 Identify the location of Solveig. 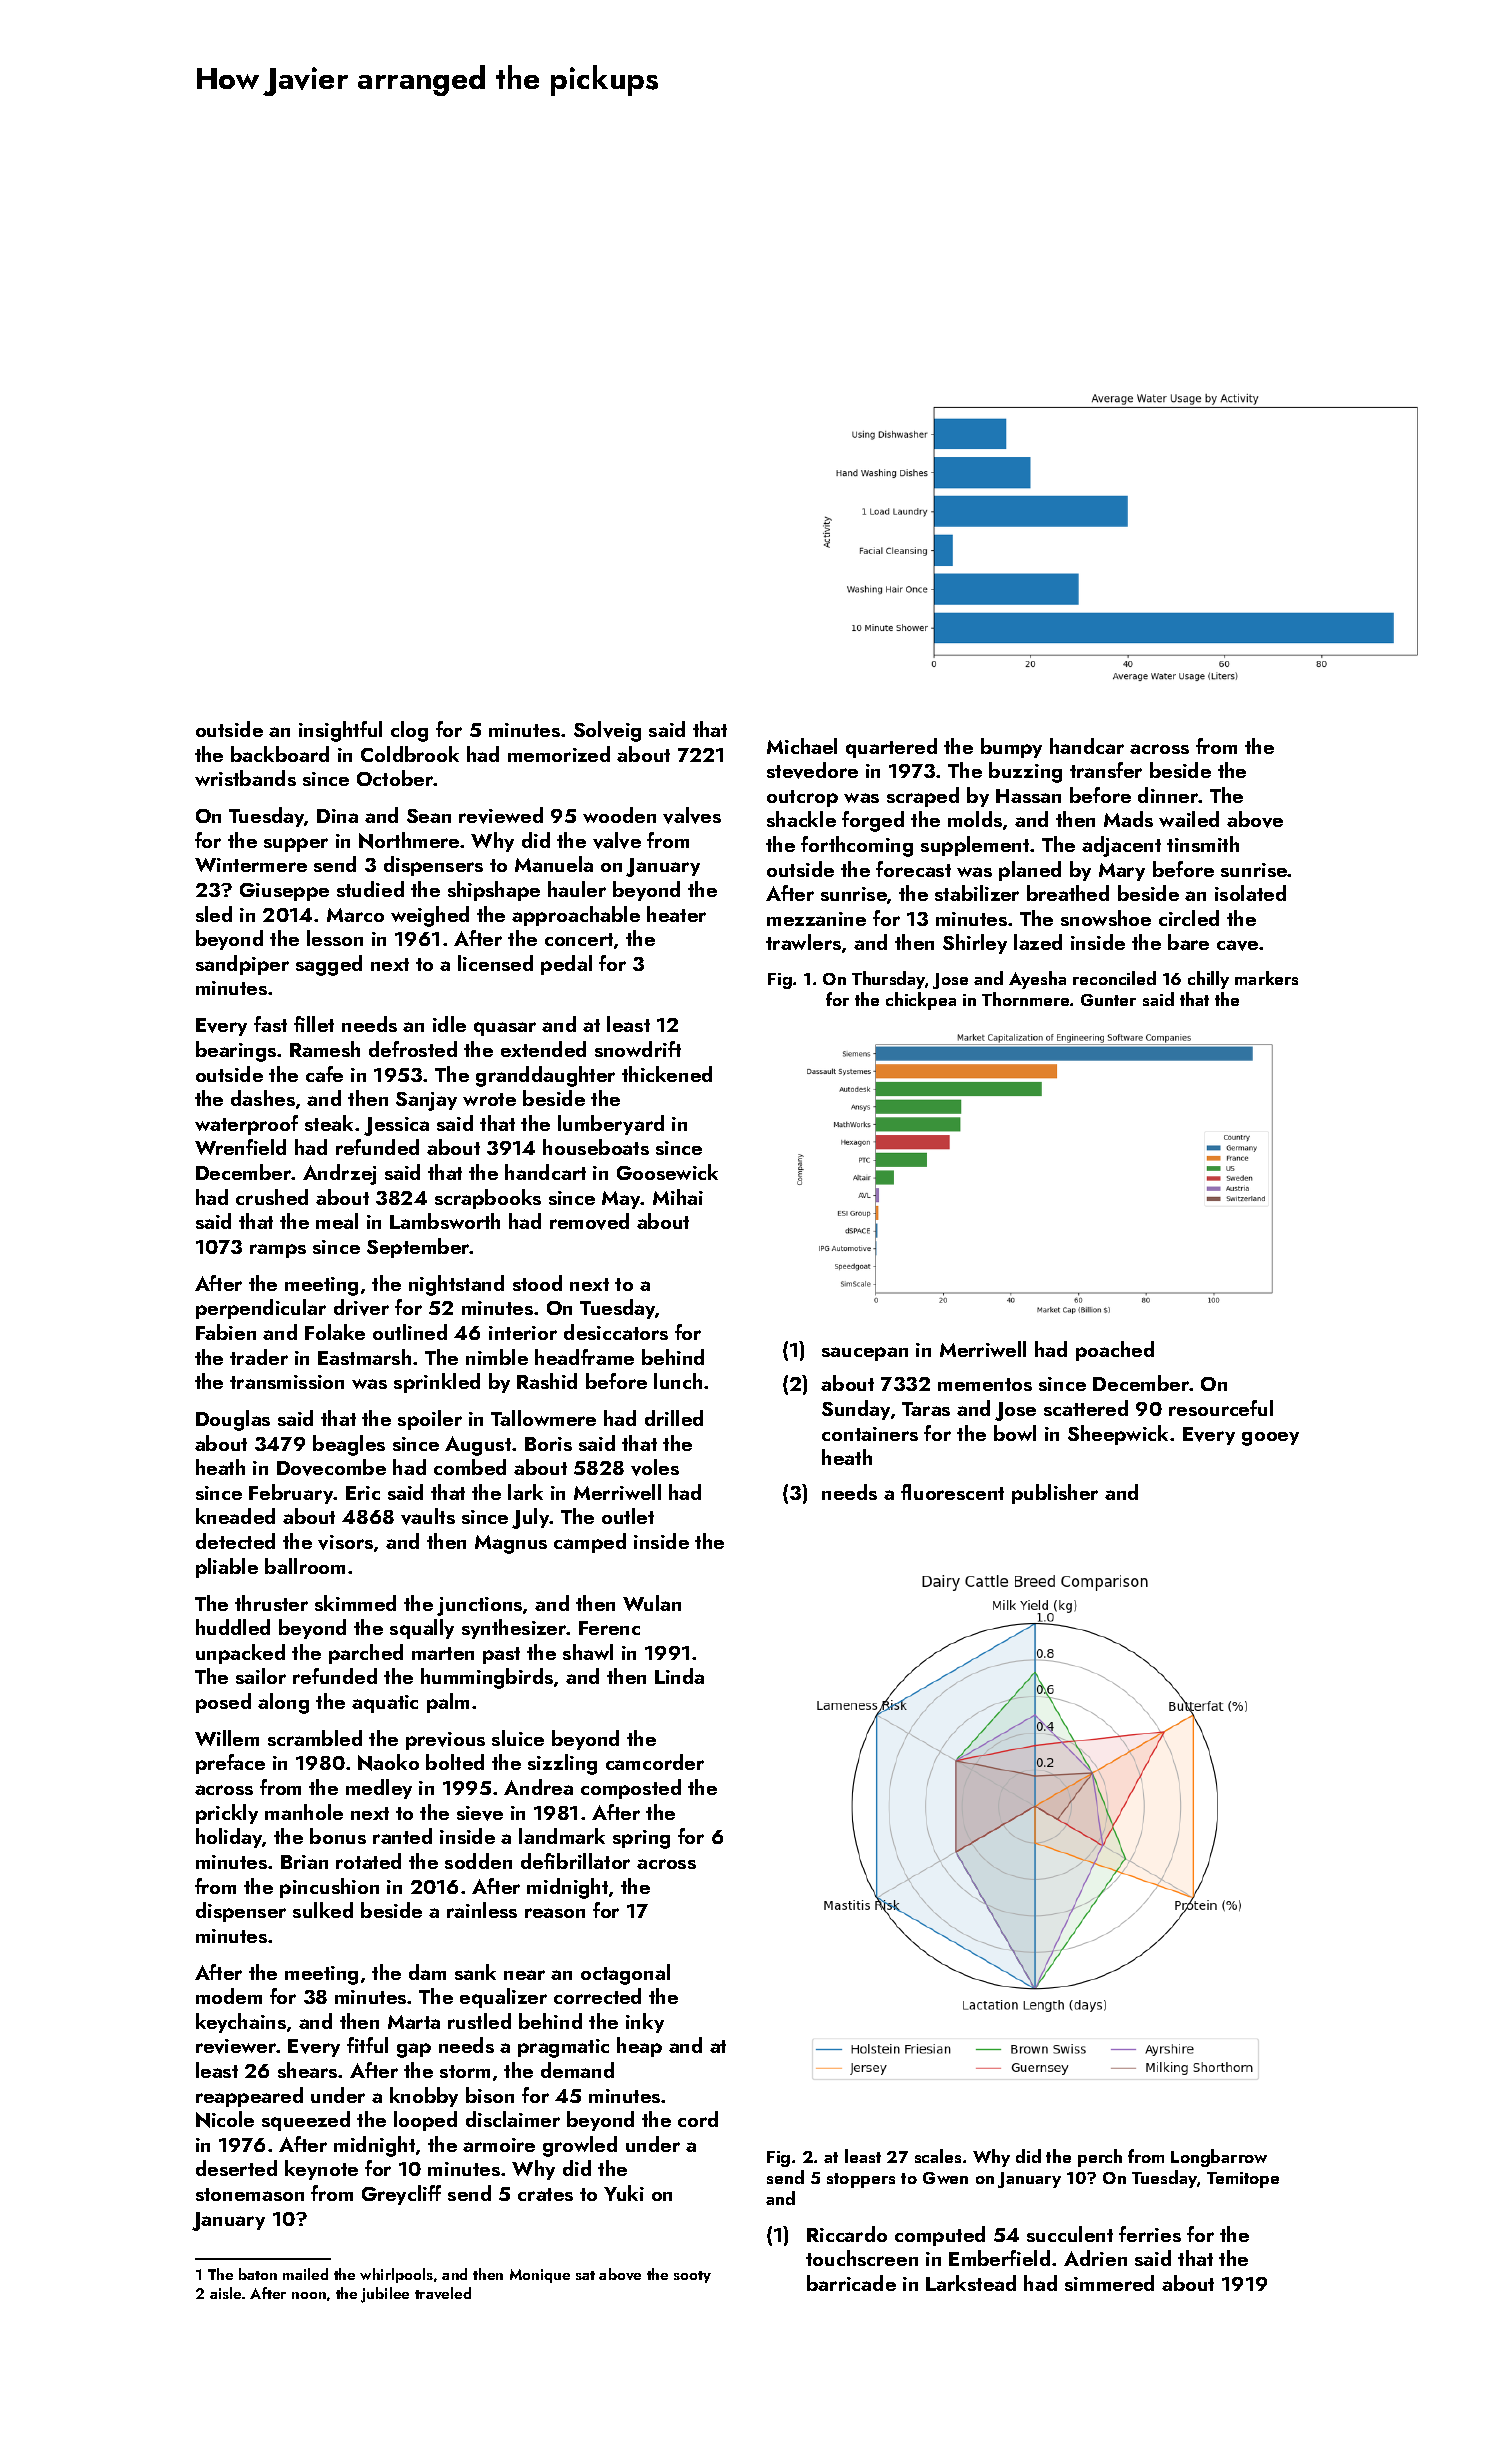
(607, 731).
